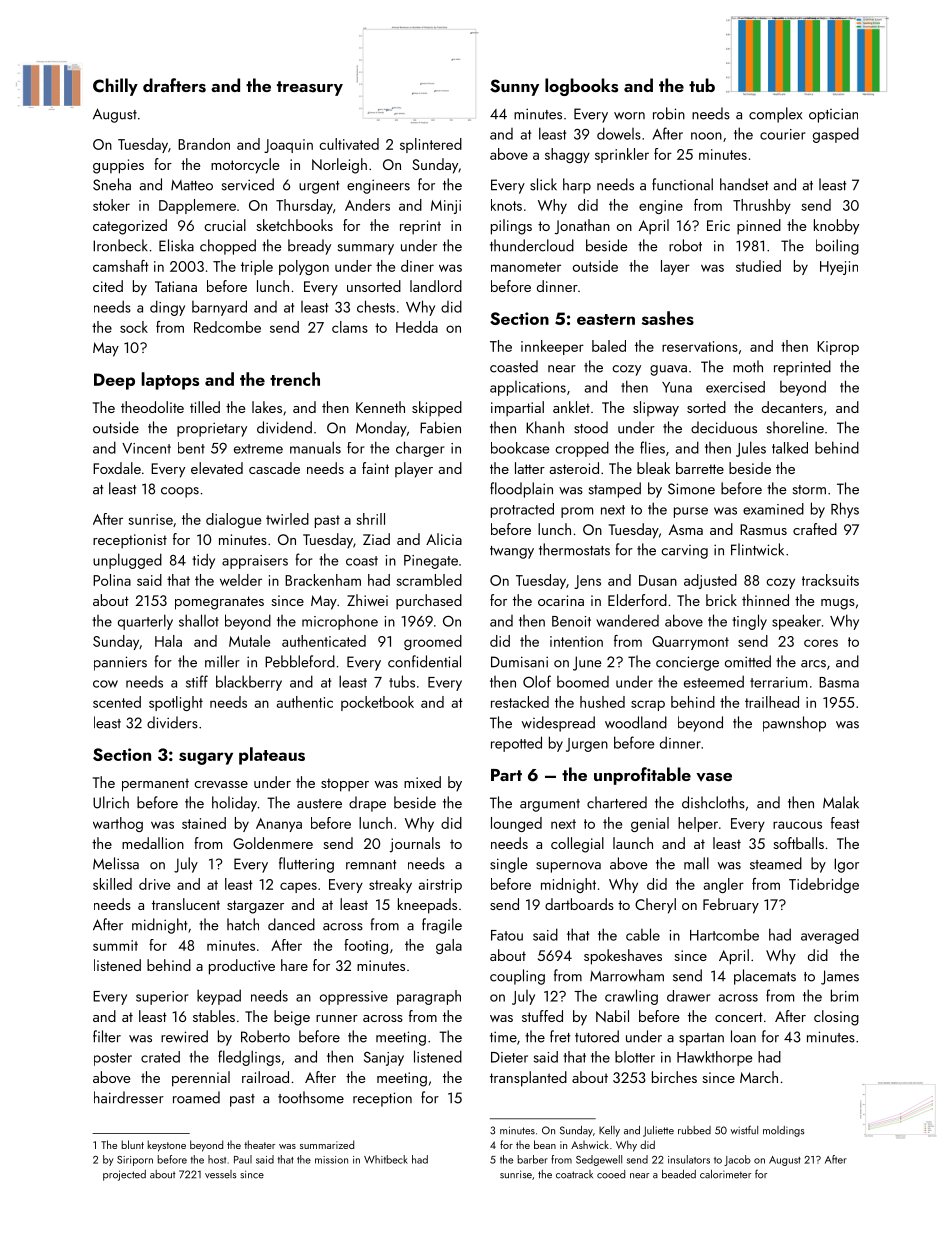 The height and width of the document is (1233, 952). What do you see at coordinates (528, 388) in the document?
I see `applications` at bounding box center [528, 388].
